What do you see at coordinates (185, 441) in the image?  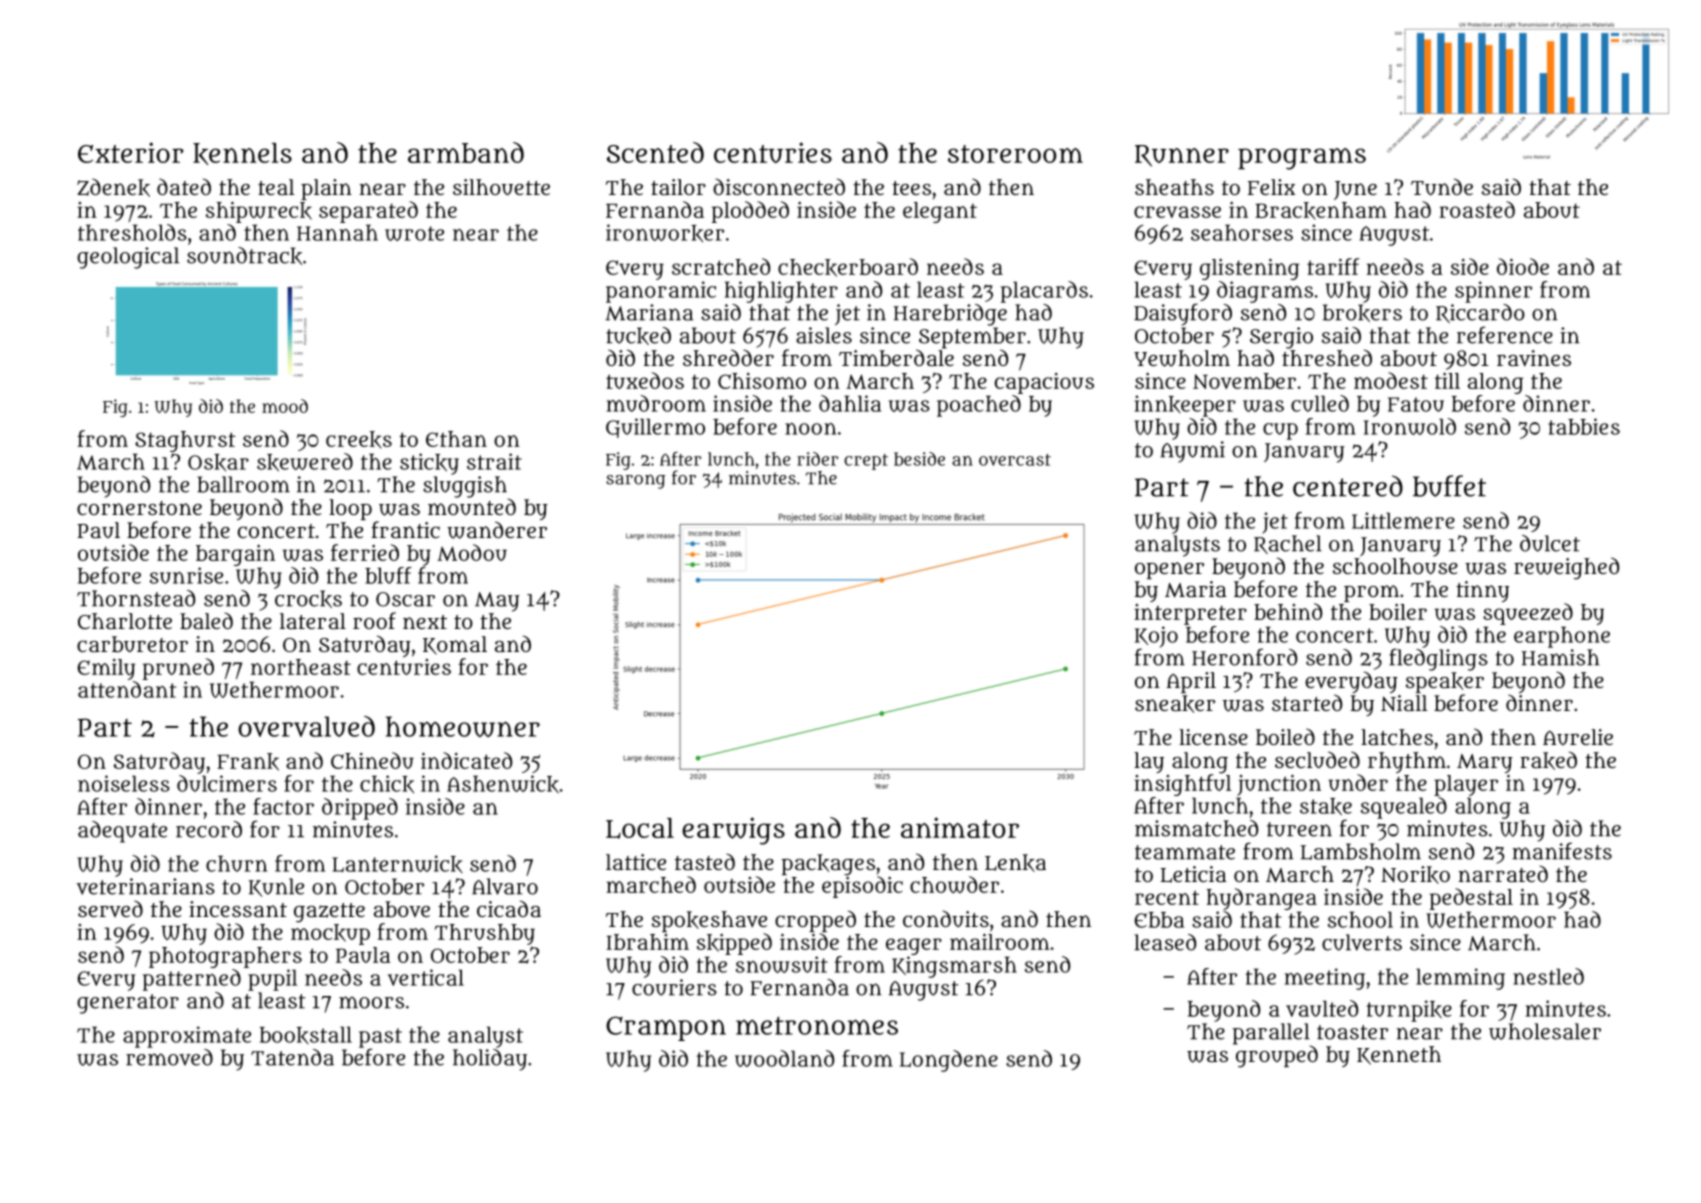 I see `Staghurst` at bounding box center [185, 441].
